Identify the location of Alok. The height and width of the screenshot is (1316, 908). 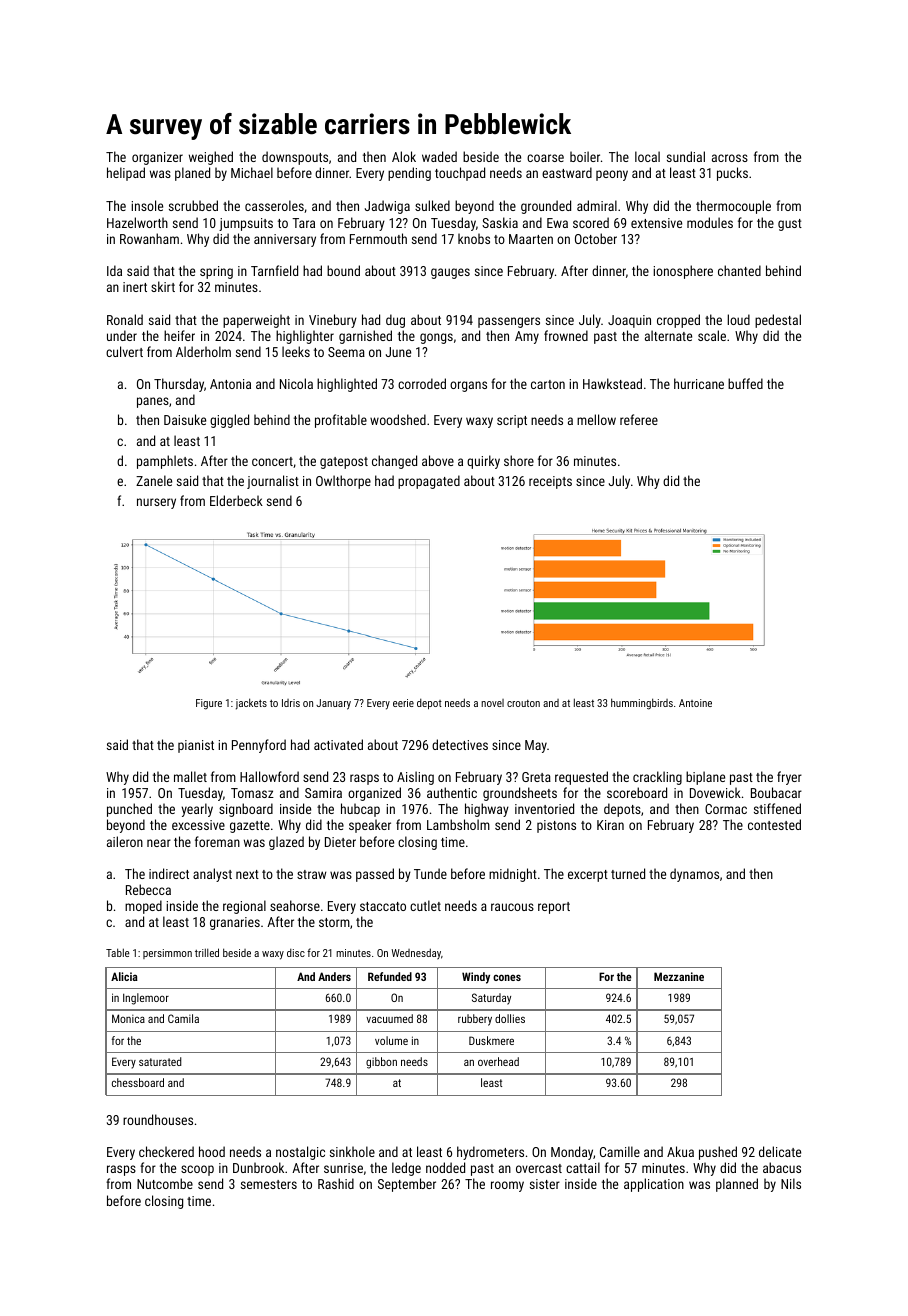
(404, 156).
